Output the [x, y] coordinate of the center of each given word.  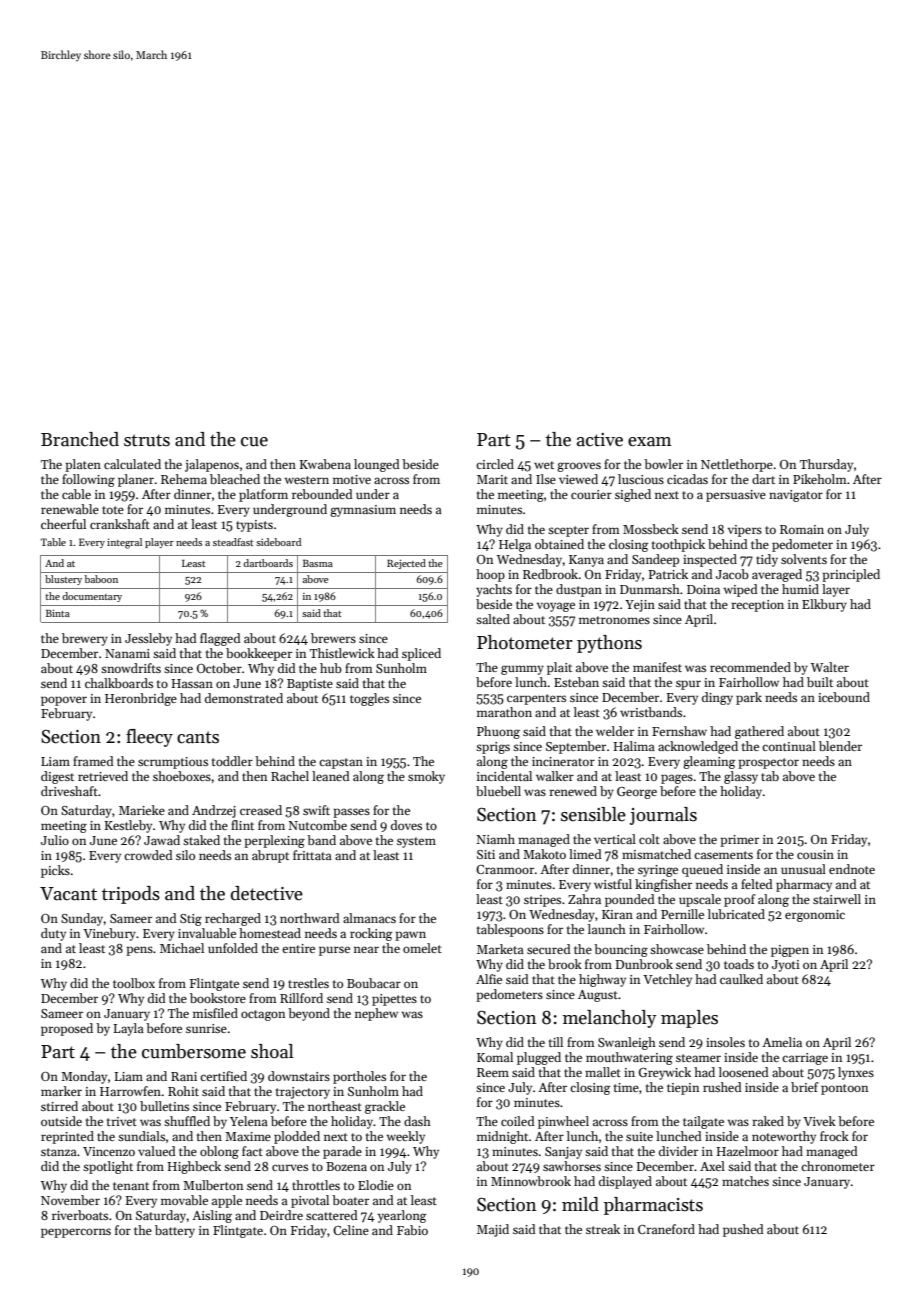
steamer [698, 1058]
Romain [802, 529]
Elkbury [824, 605]
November [70, 1200]
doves [406, 825]
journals [663, 816]
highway [602, 980]
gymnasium [363, 511]
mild [580, 1204]
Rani [184, 1076]
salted [493, 619]
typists [254, 526]
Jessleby [148, 639]
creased [261, 810]
